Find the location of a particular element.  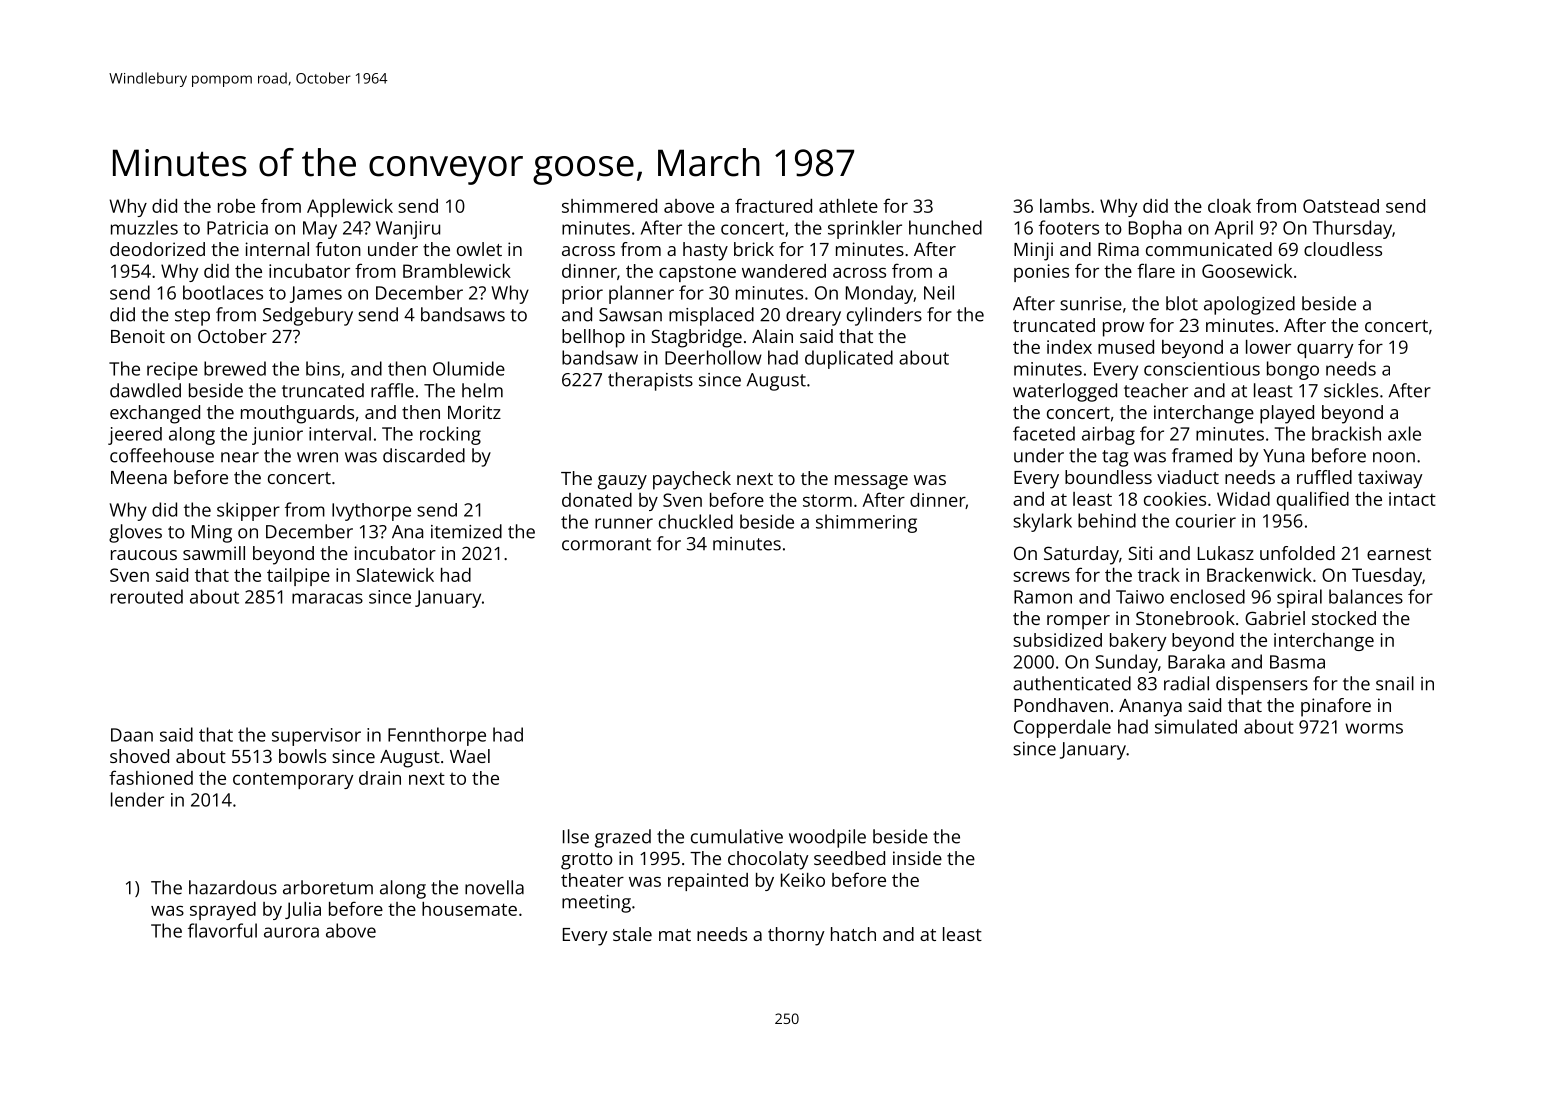

thorny is located at coordinates (796, 936).
